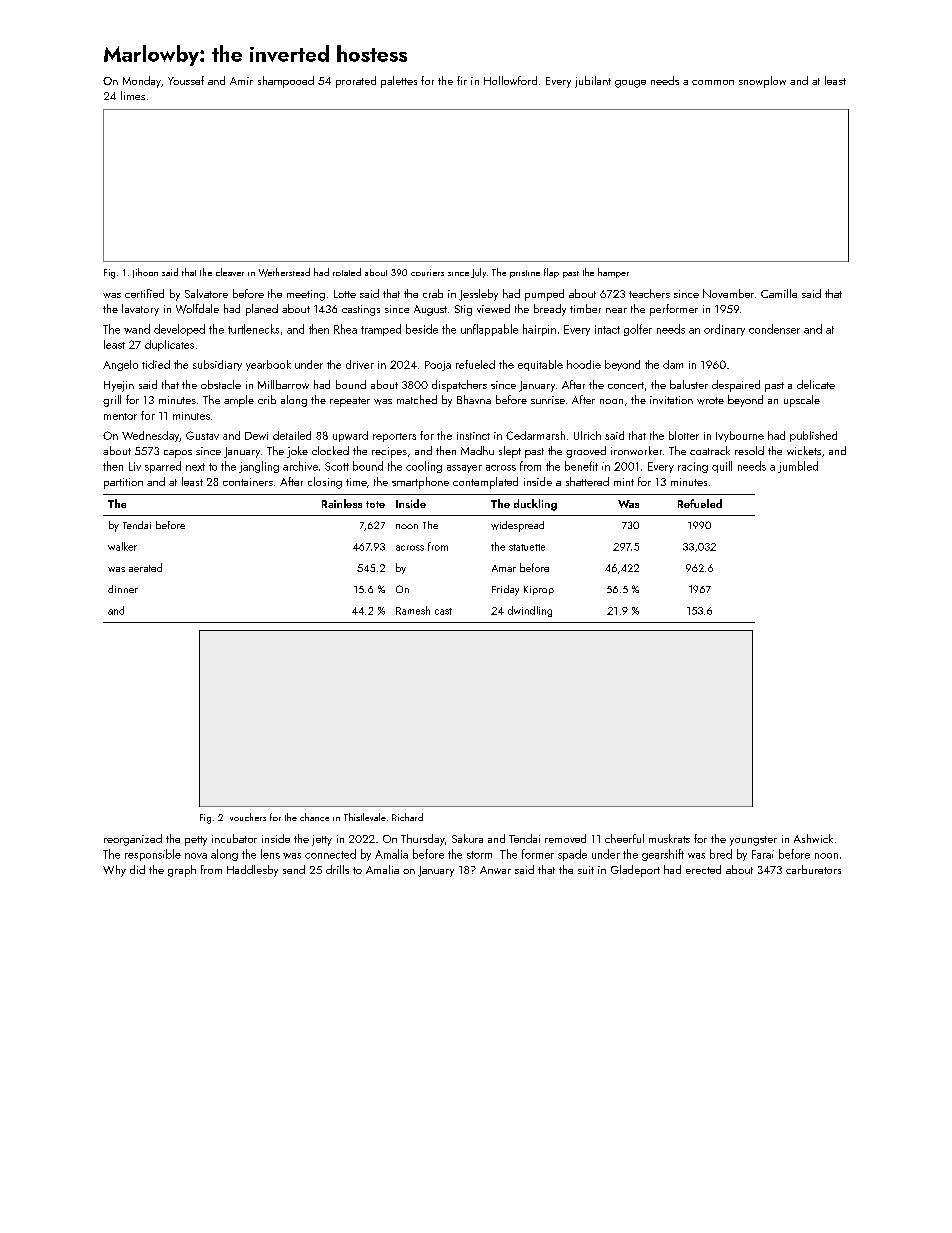  I want to click on Ramesh, so click(413, 610).
